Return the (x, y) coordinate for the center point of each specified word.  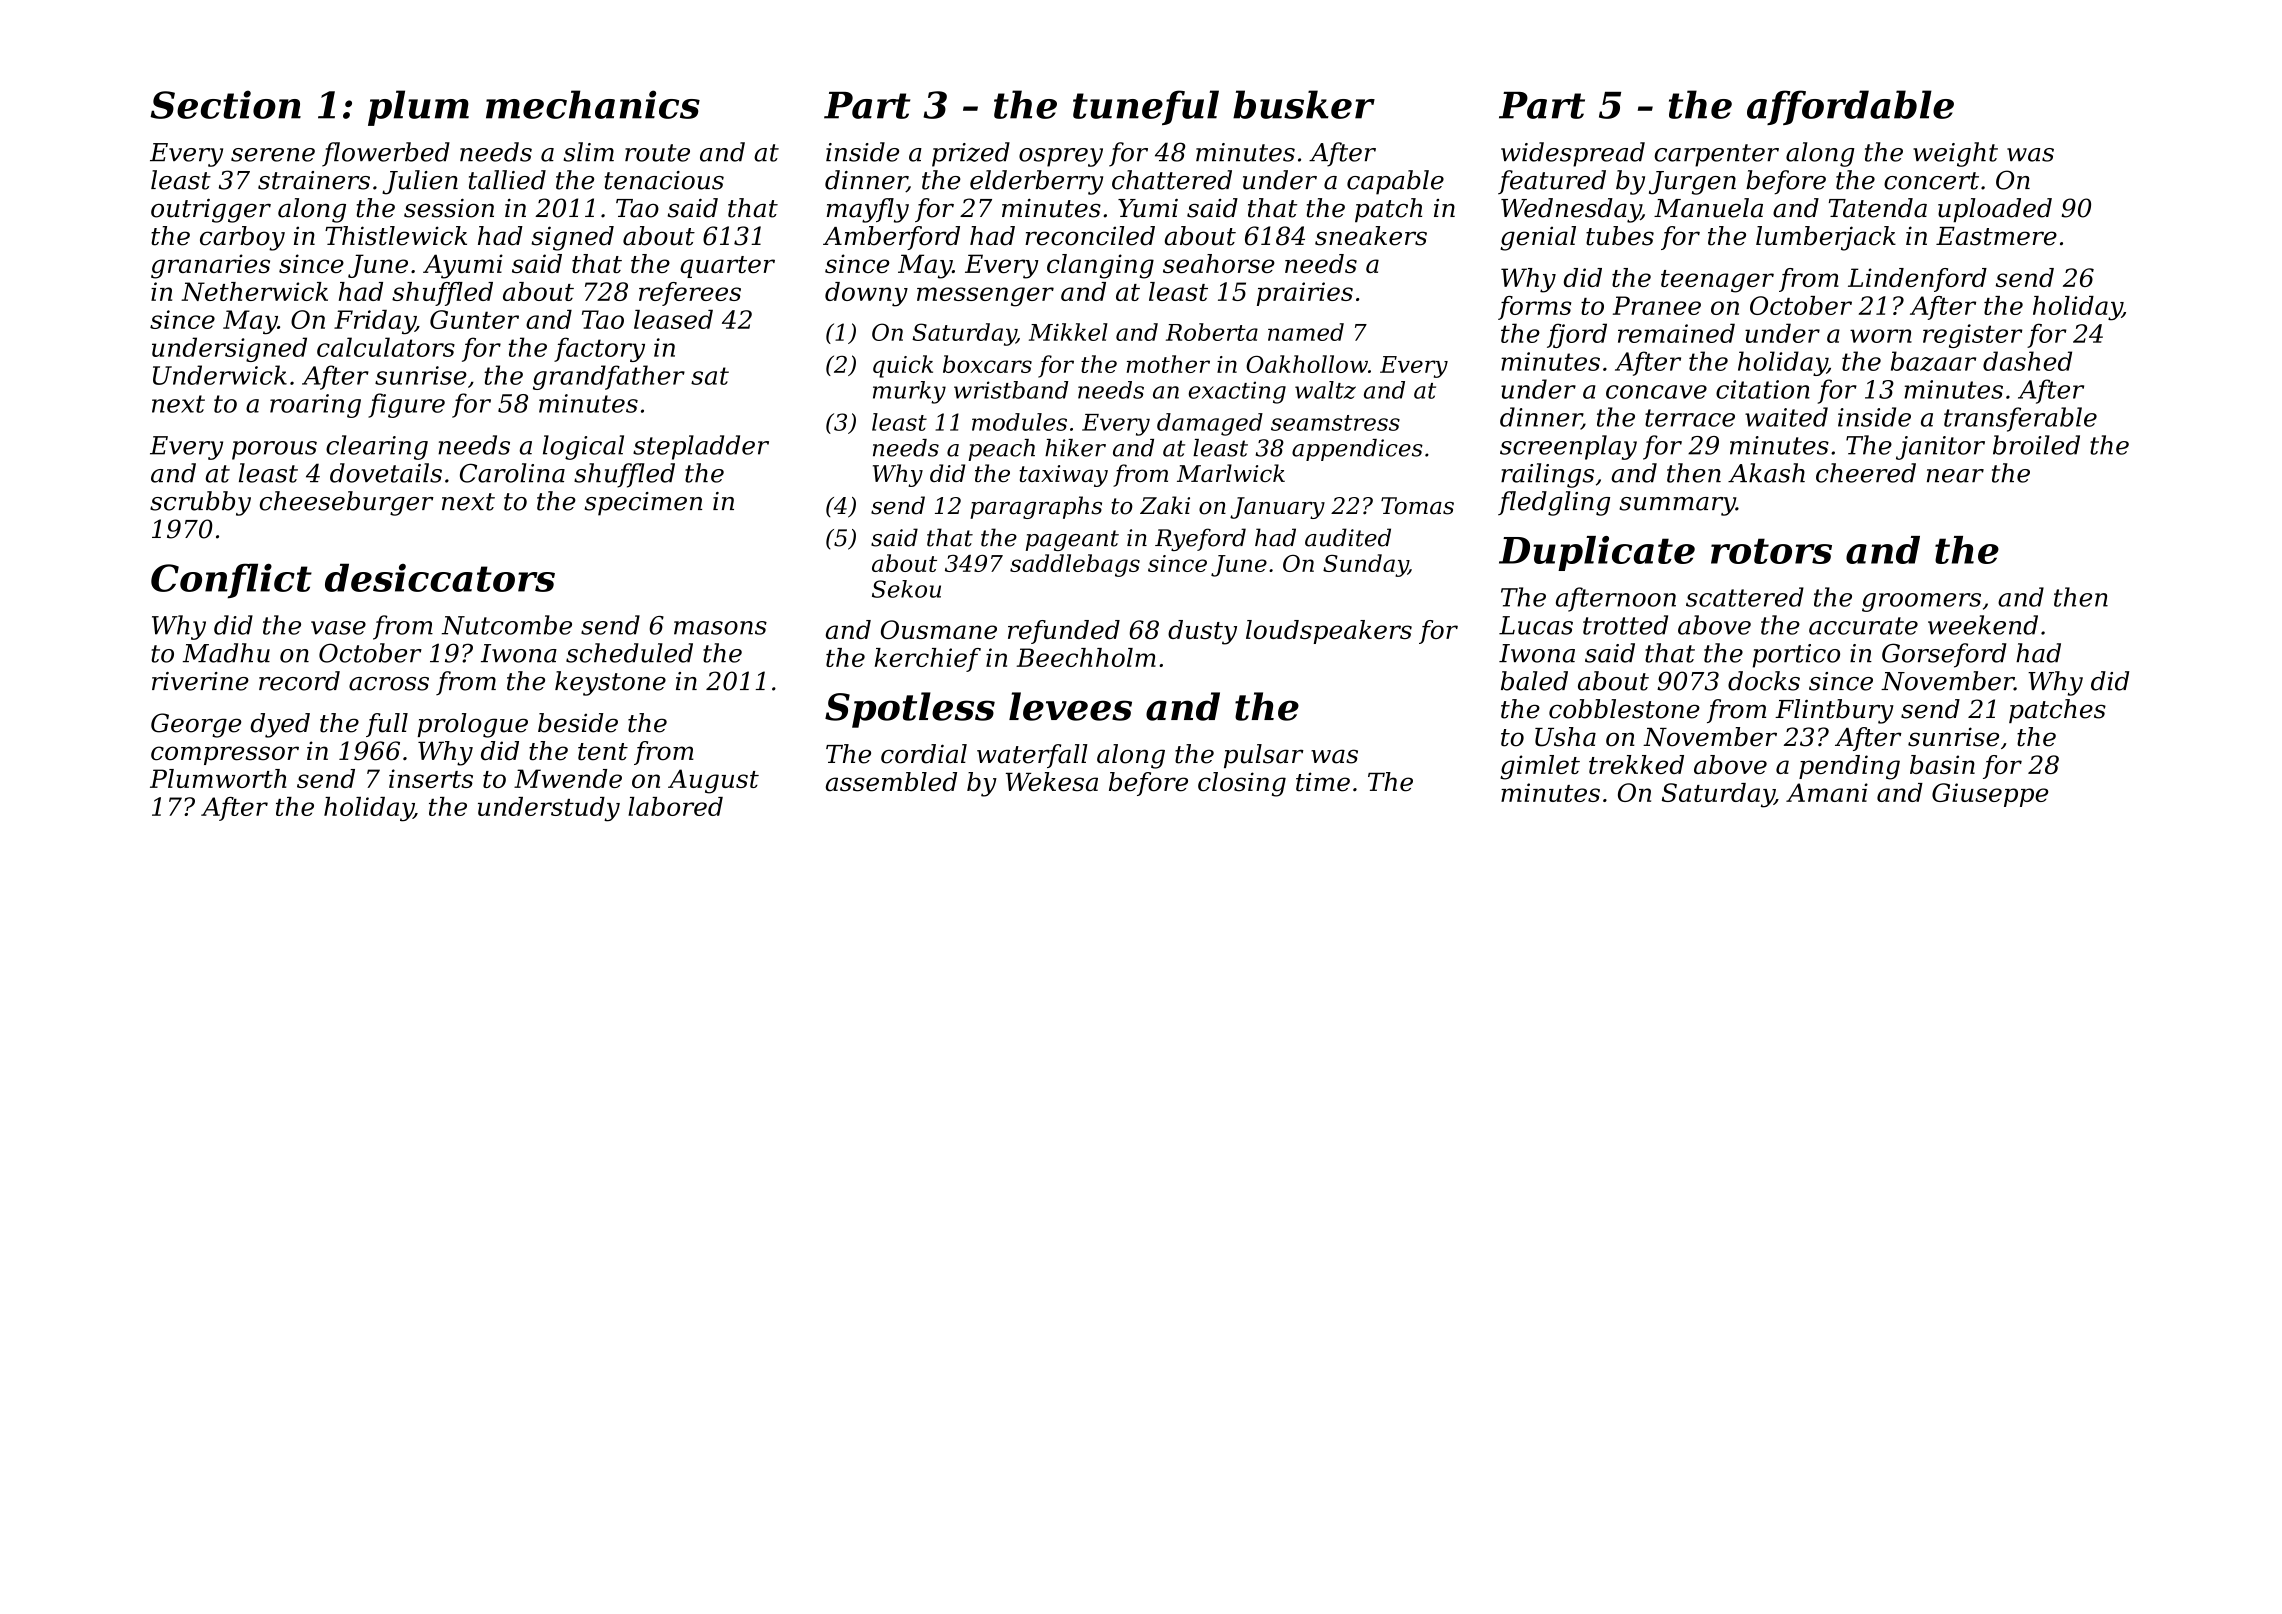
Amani (1827, 792)
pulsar (1264, 756)
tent (603, 752)
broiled (2036, 445)
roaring (315, 406)
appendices (1357, 450)
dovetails (386, 473)
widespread (1573, 154)
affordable (1850, 107)
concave (1656, 392)
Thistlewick (396, 236)
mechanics (593, 104)
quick (903, 366)
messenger (985, 297)
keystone (610, 683)
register (1972, 336)
